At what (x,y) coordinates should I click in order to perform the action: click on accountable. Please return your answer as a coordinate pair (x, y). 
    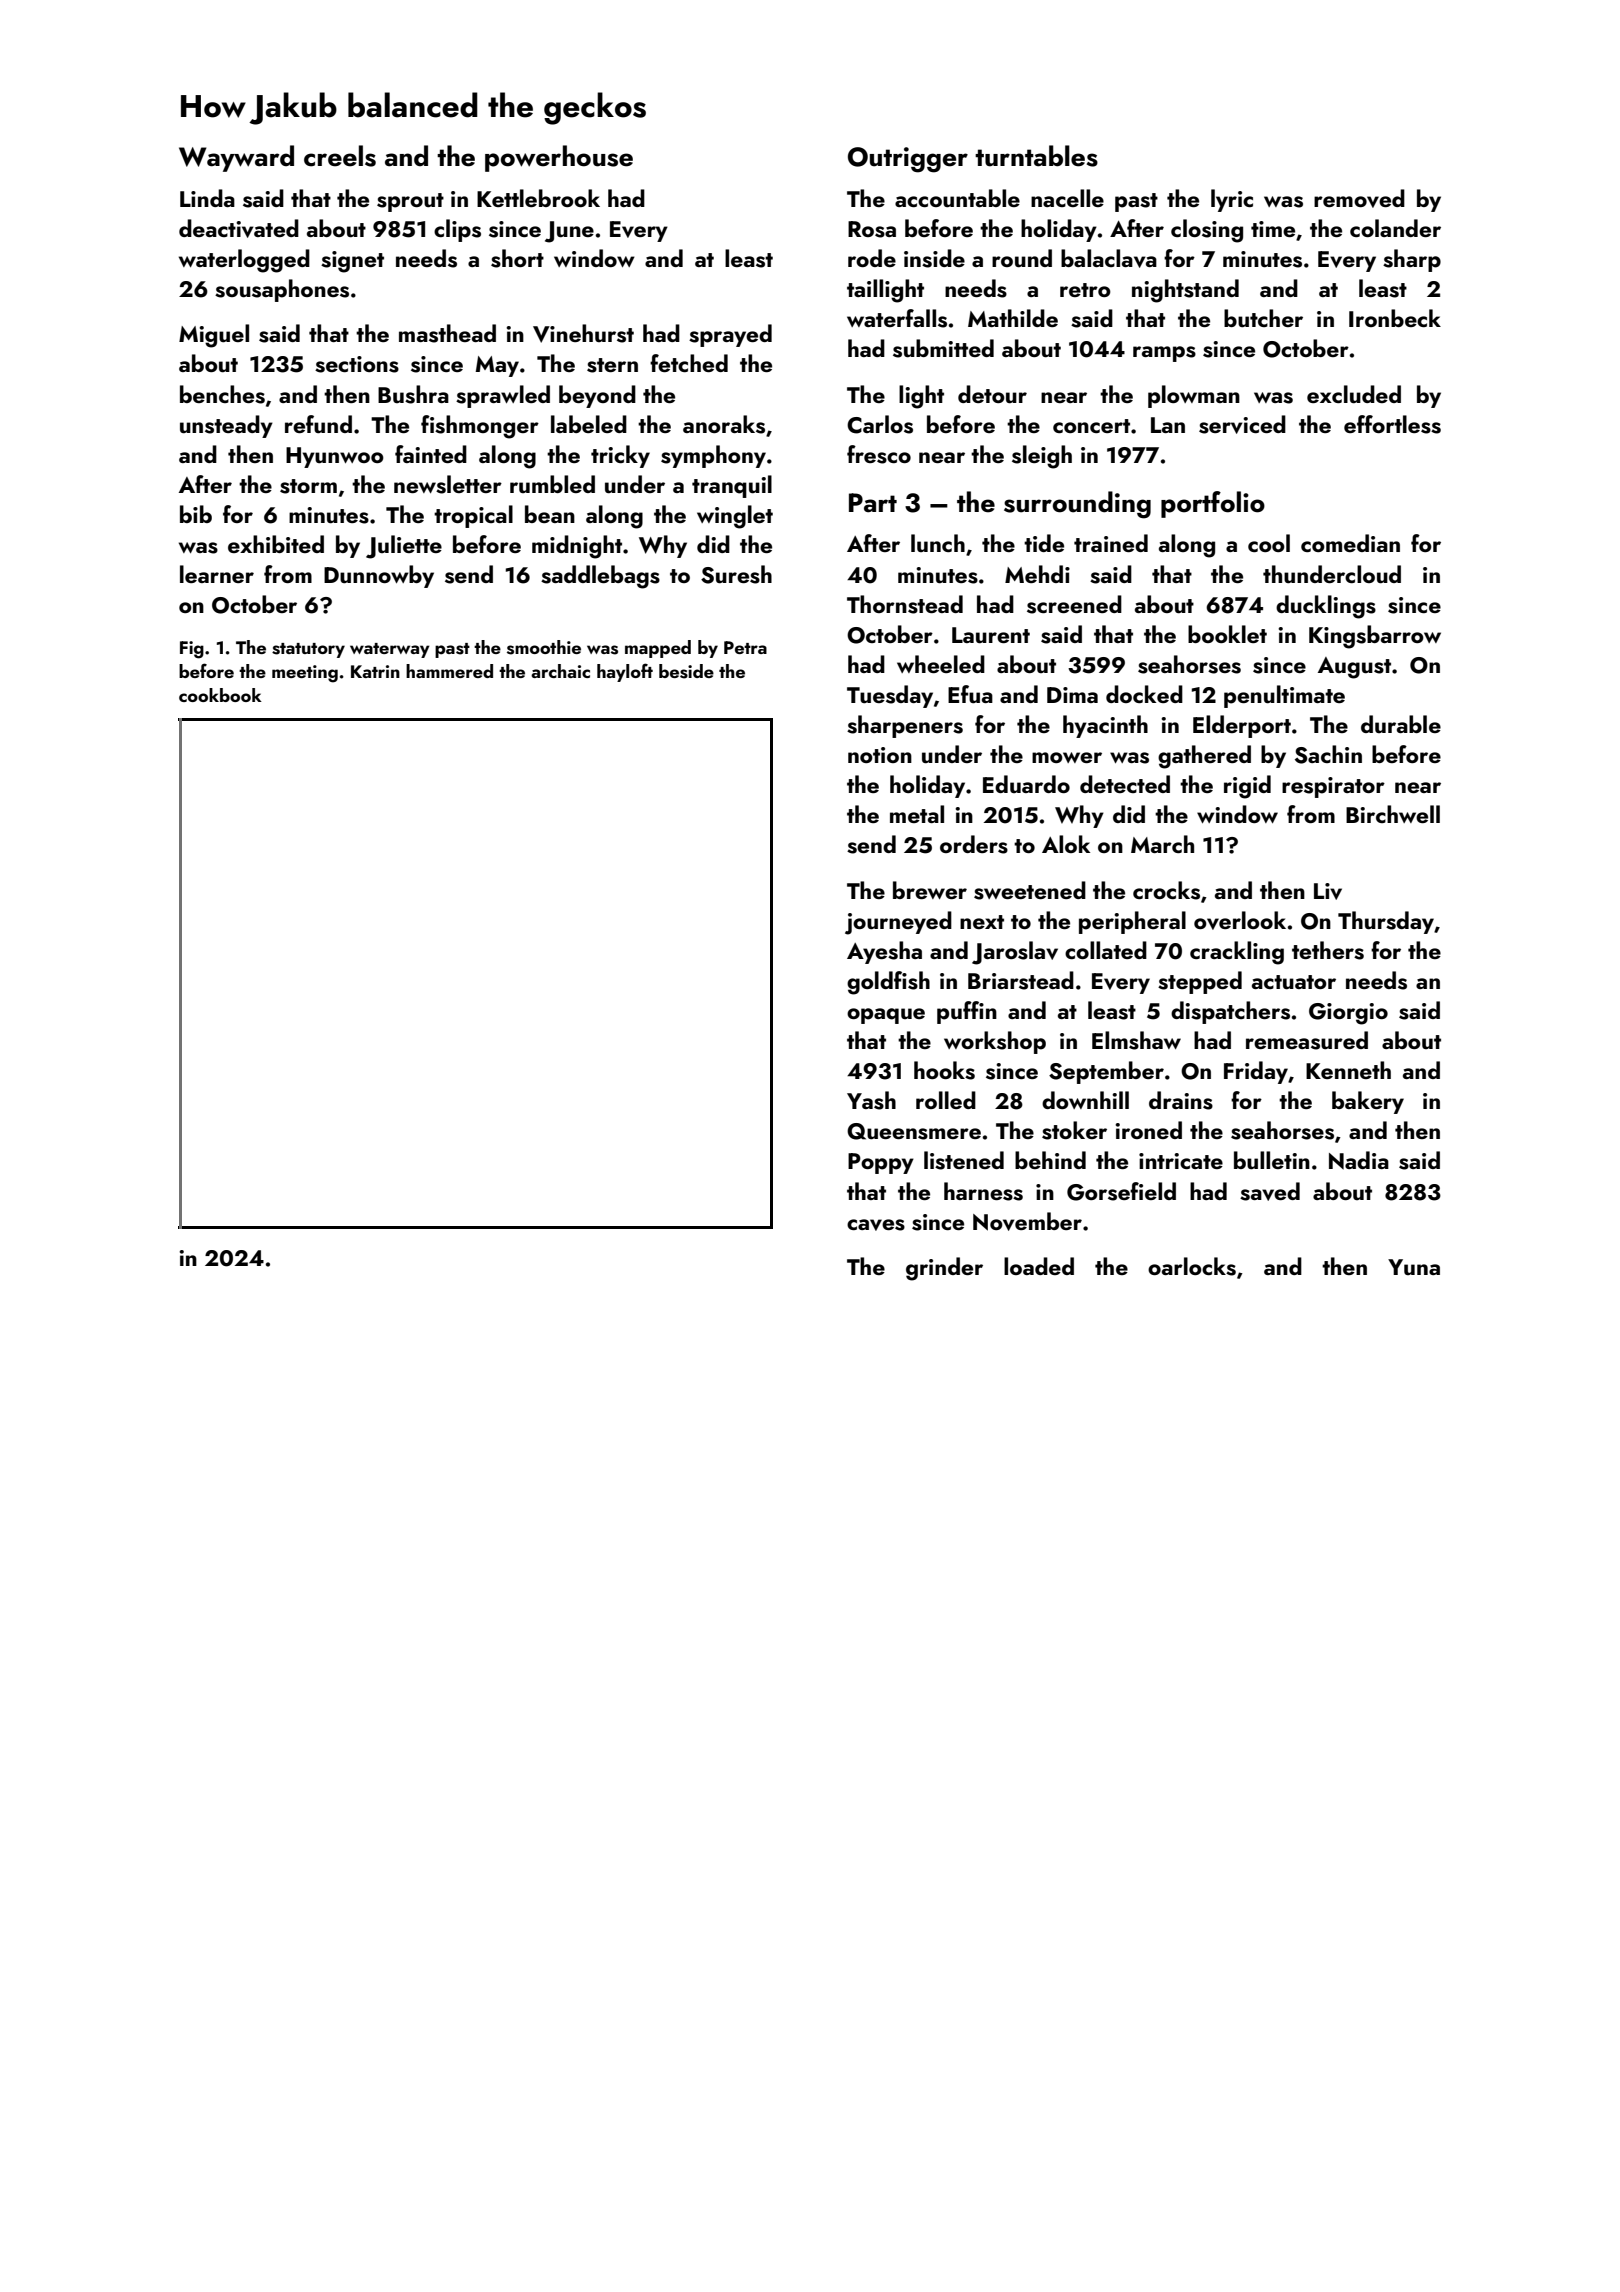
    Looking at the image, I should click on (957, 198).
